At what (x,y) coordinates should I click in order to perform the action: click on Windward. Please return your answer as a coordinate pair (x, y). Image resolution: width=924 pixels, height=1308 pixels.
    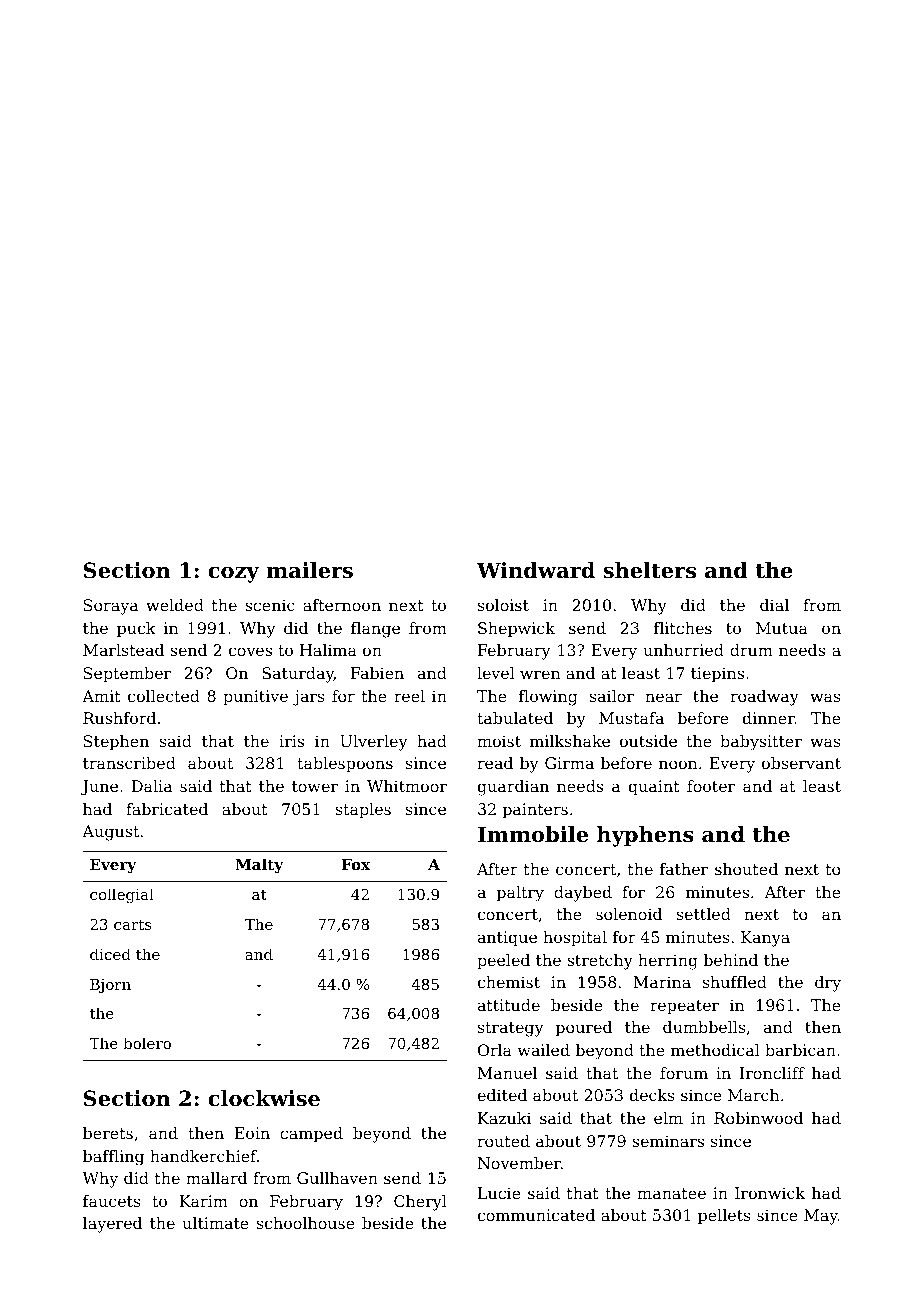
    Looking at the image, I should click on (536, 570).
